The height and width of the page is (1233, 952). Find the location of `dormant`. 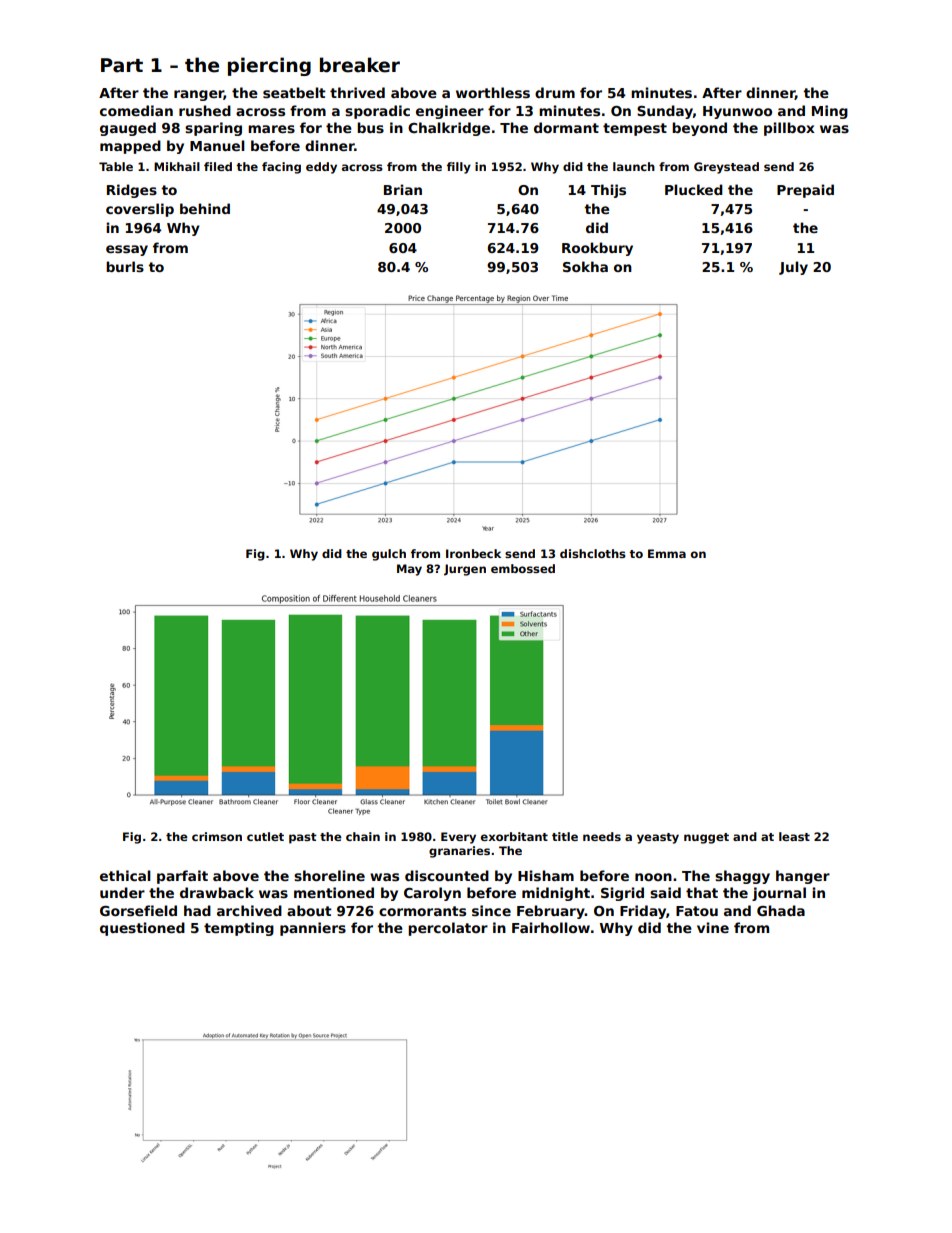

dormant is located at coordinates (566, 127).
